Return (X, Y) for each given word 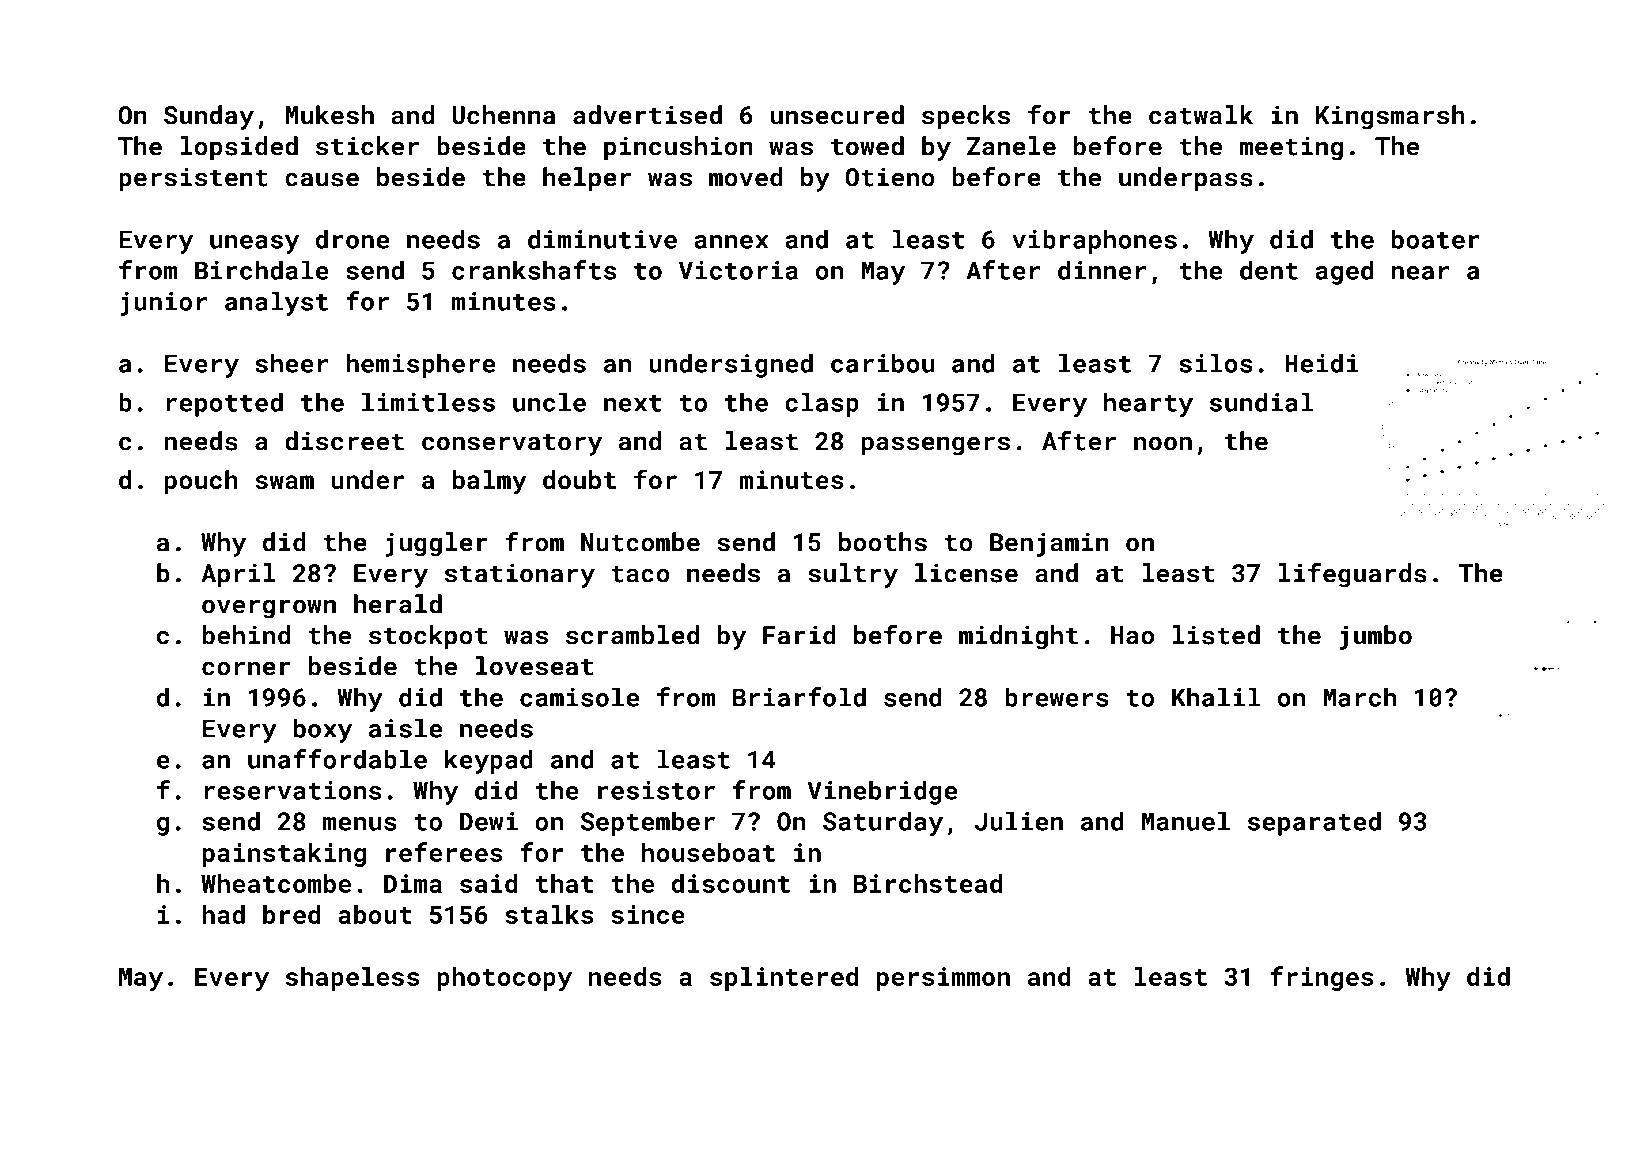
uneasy (254, 244)
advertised (647, 115)
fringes (1322, 978)
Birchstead (928, 883)
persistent (193, 179)
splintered (784, 979)
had (223, 914)
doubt (579, 479)
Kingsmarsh (1390, 117)
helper (587, 179)
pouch (201, 482)
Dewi (489, 821)
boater (1436, 239)
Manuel (1186, 821)
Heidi (1322, 363)
